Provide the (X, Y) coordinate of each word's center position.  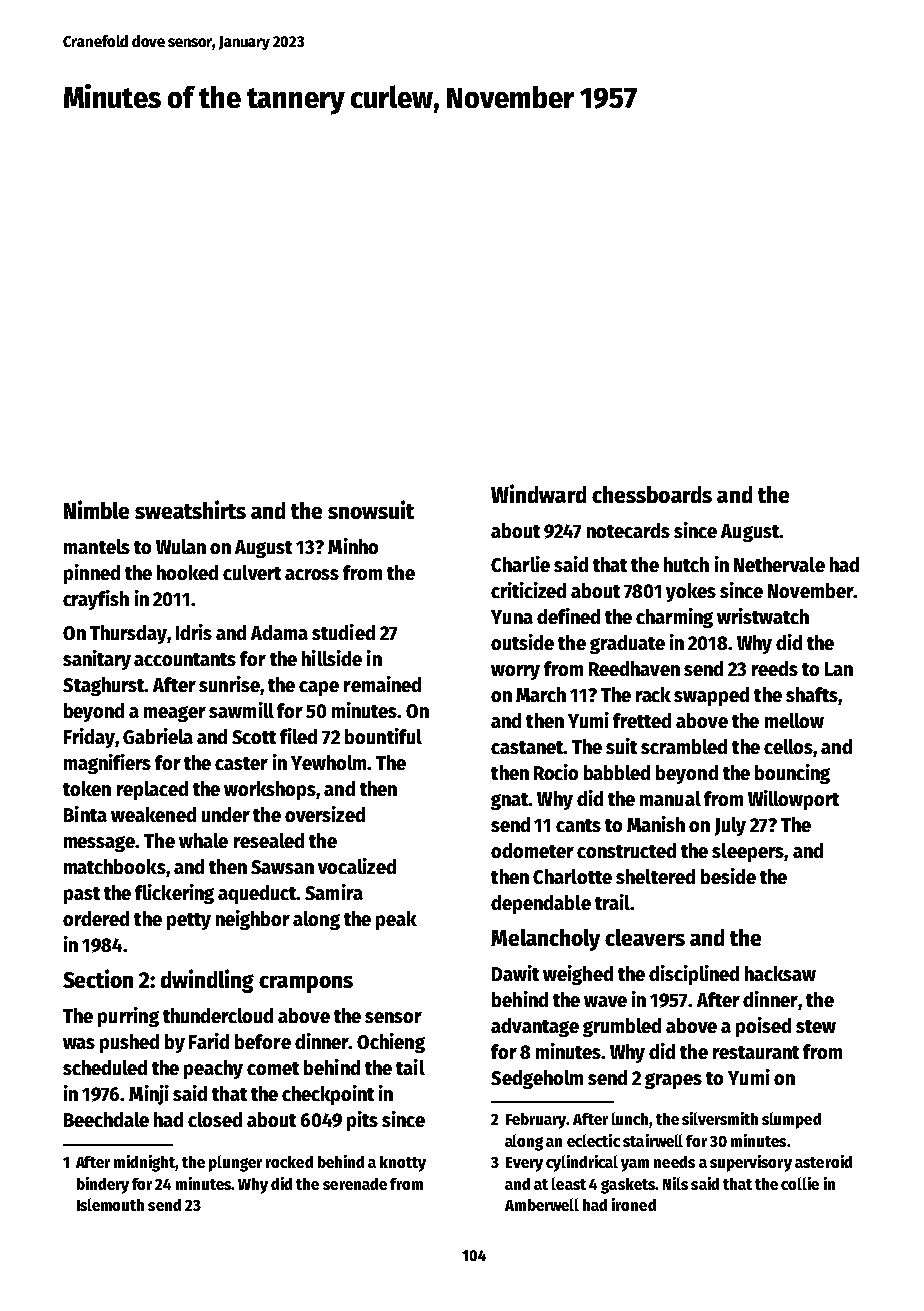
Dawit (515, 973)
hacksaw (780, 973)
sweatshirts (190, 509)
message (100, 844)
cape (319, 688)
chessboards (652, 494)
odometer (532, 850)
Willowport (793, 800)
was (79, 1043)
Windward (538, 493)
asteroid (823, 1161)
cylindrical (582, 1163)
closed (215, 1119)
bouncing (792, 774)
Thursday (128, 634)
